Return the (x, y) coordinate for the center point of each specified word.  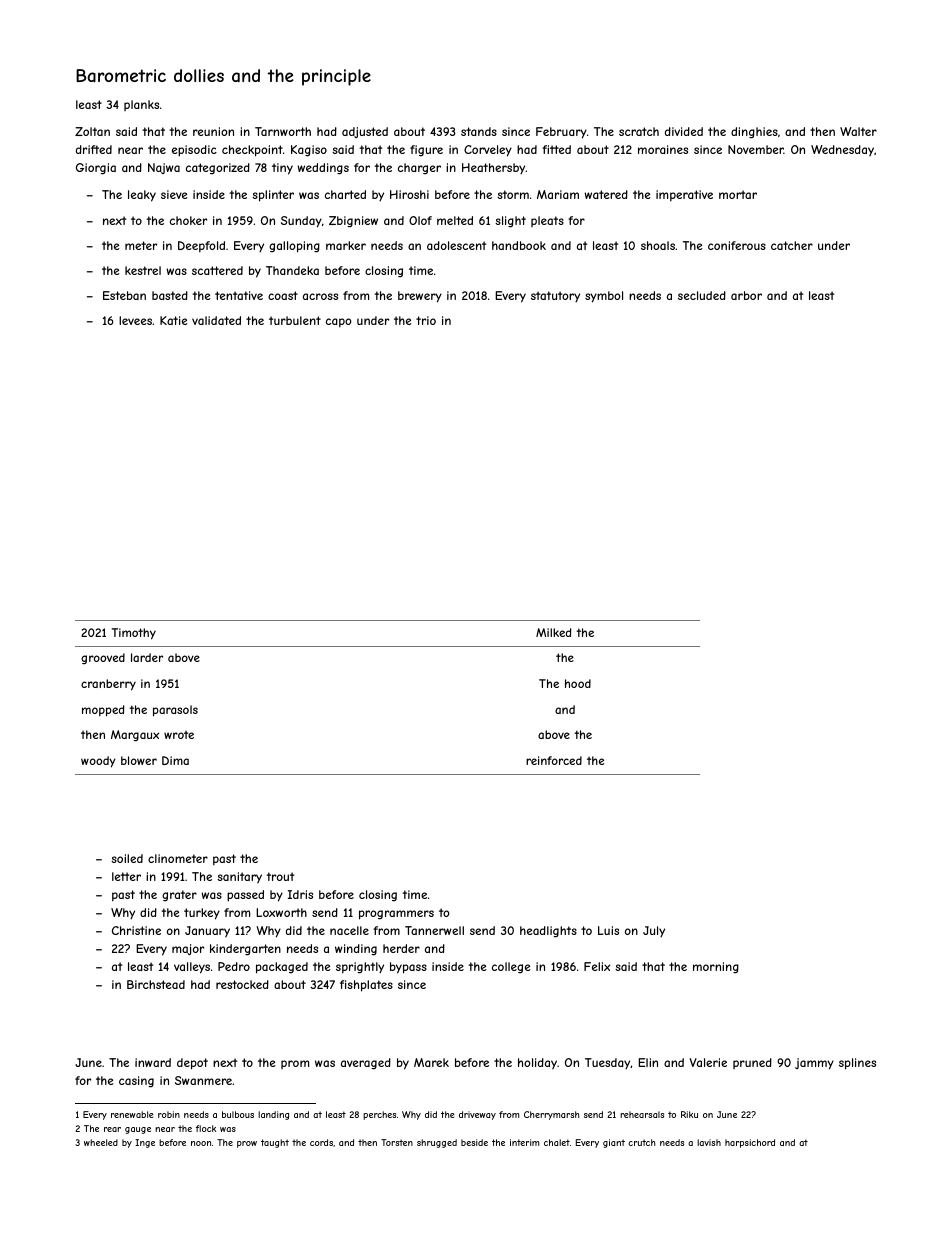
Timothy (134, 634)
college (511, 968)
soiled (127, 858)
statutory (555, 296)
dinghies (754, 133)
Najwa (164, 168)
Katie (173, 320)
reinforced (554, 760)
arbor (746, 295)
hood (578, 683)
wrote (179, 735)
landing (273, 1115)
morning (716, 968)
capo (339, 322)
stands (479, 131)
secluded (702, 295)
